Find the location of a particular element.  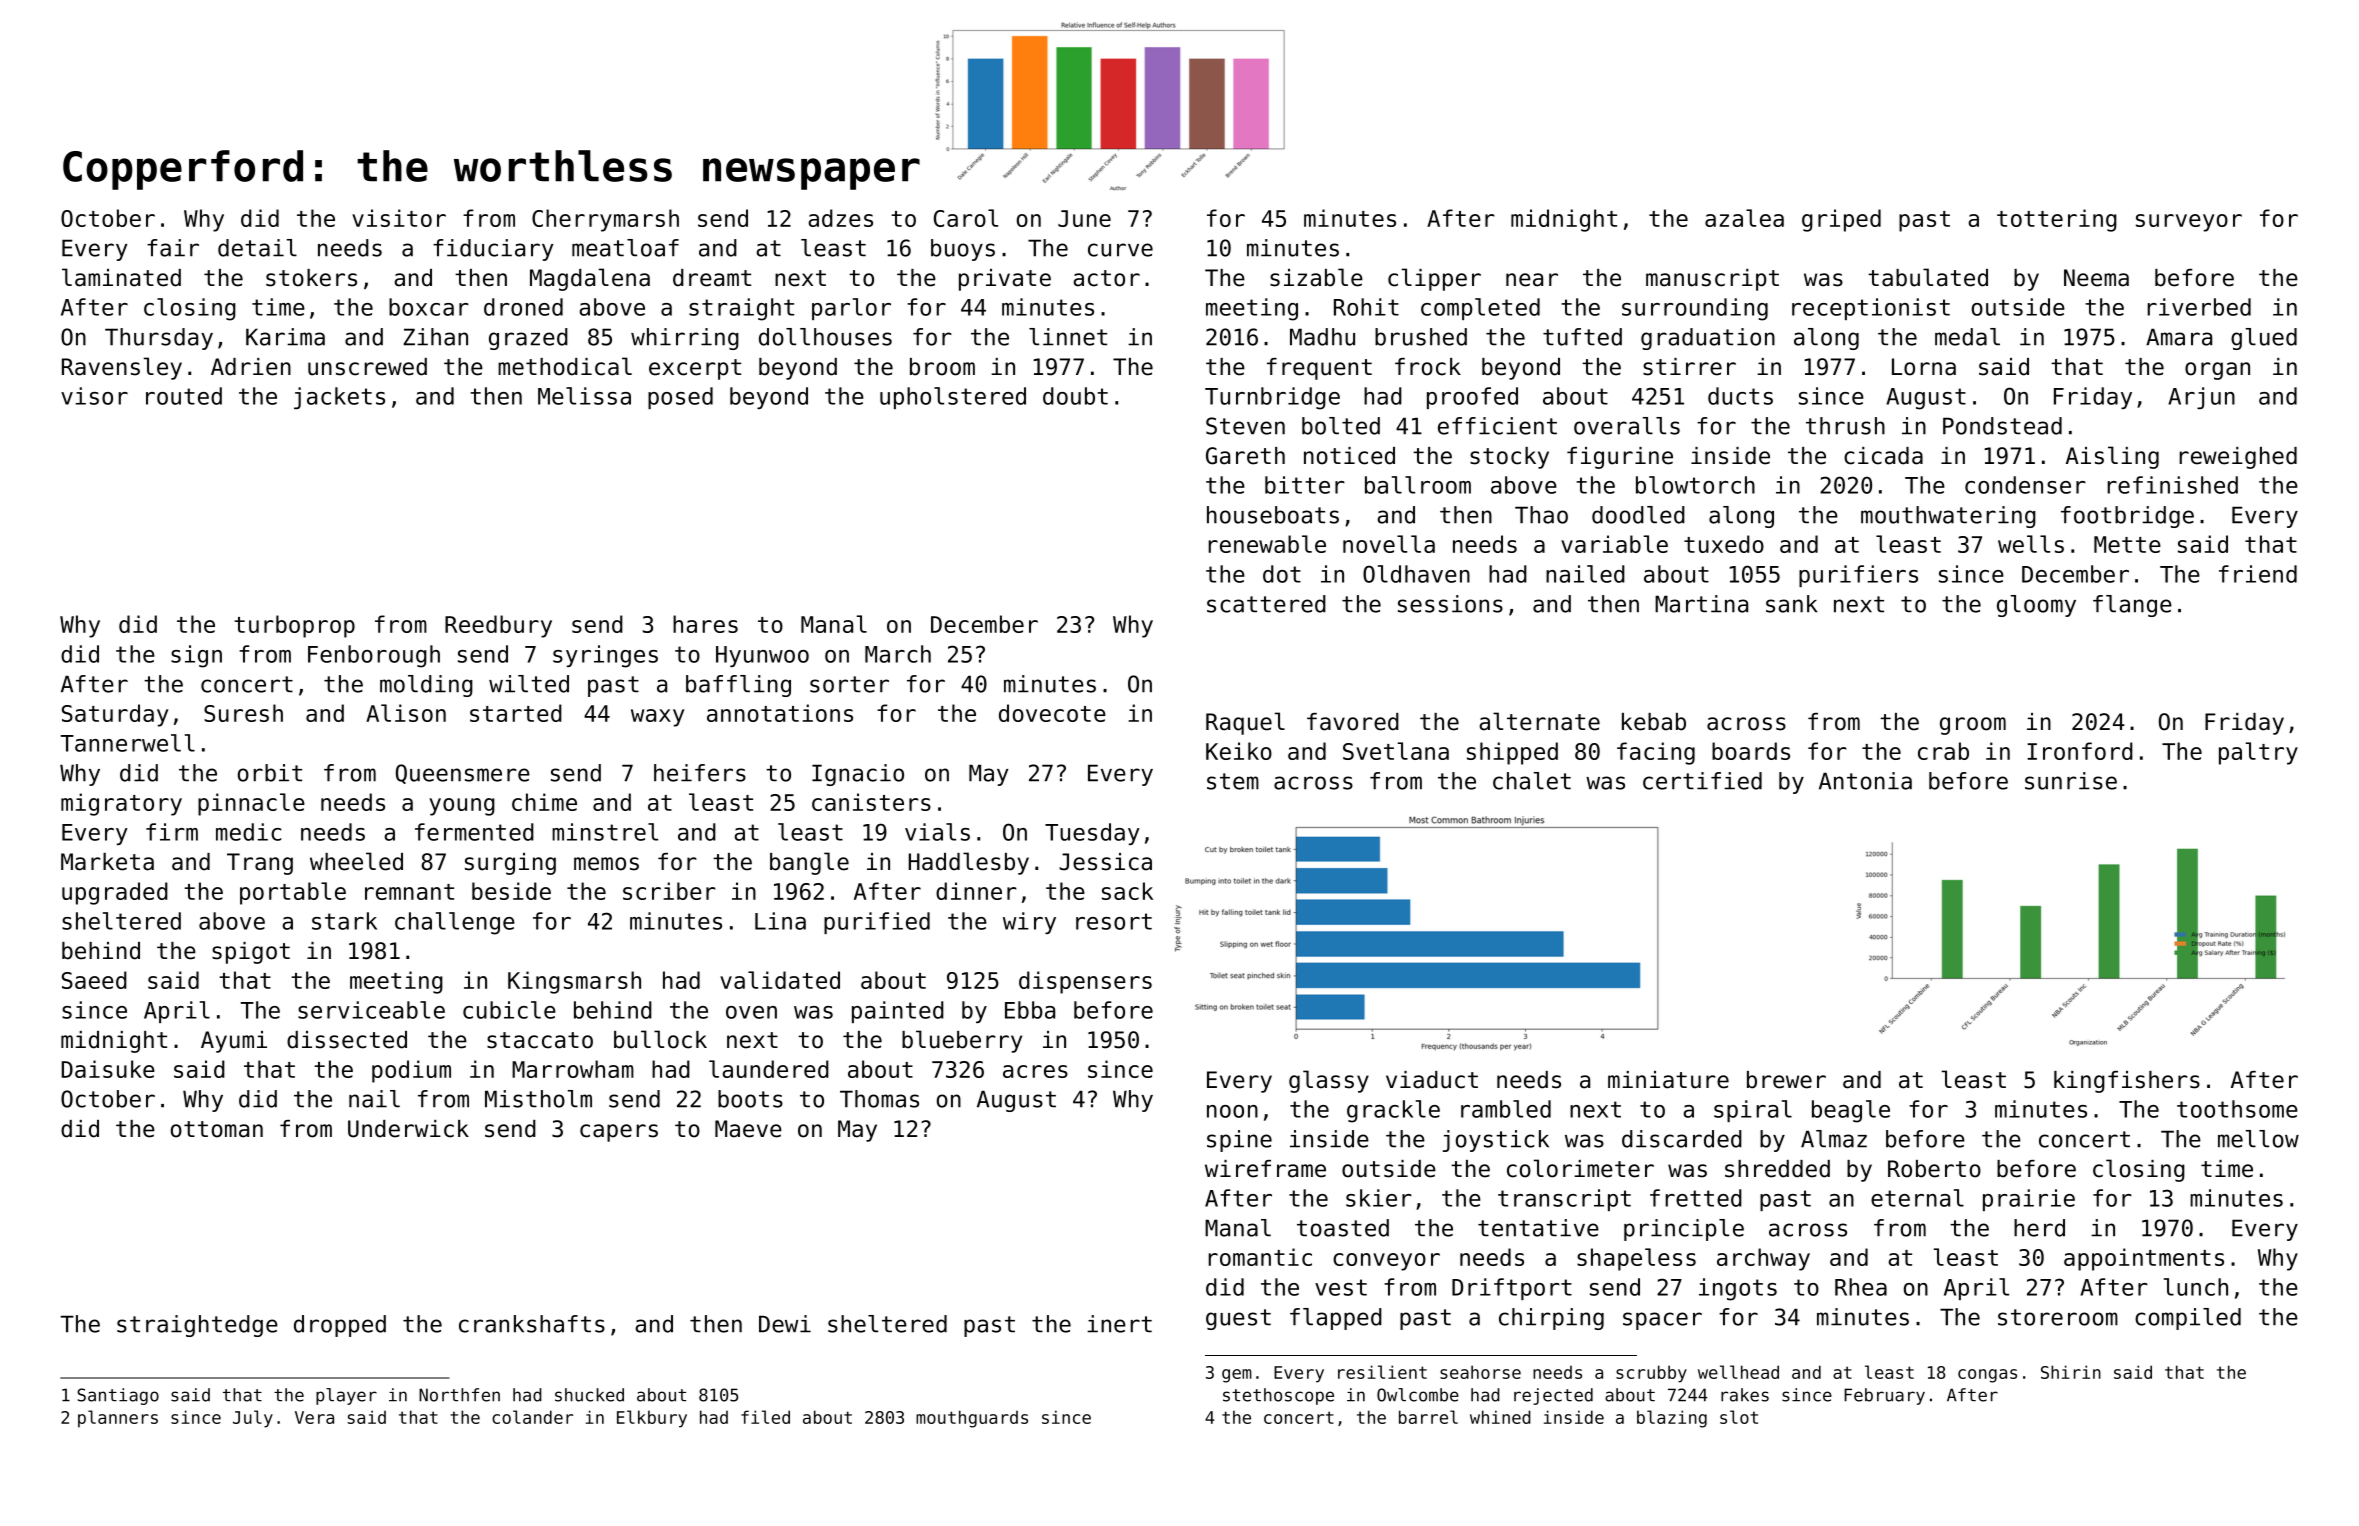

beside is located at coordinates (511, 891).
